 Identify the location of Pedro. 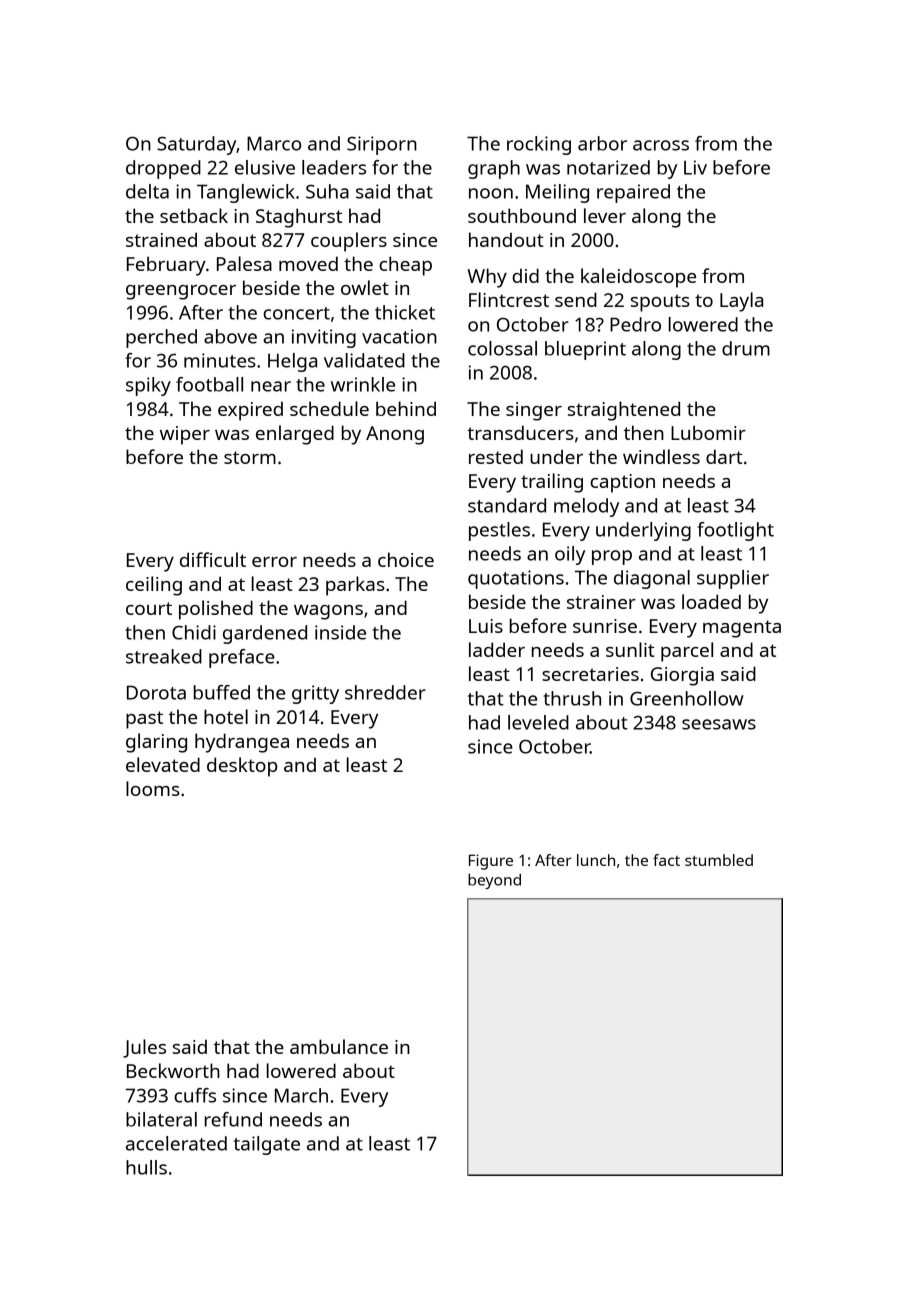
(635, 324).
